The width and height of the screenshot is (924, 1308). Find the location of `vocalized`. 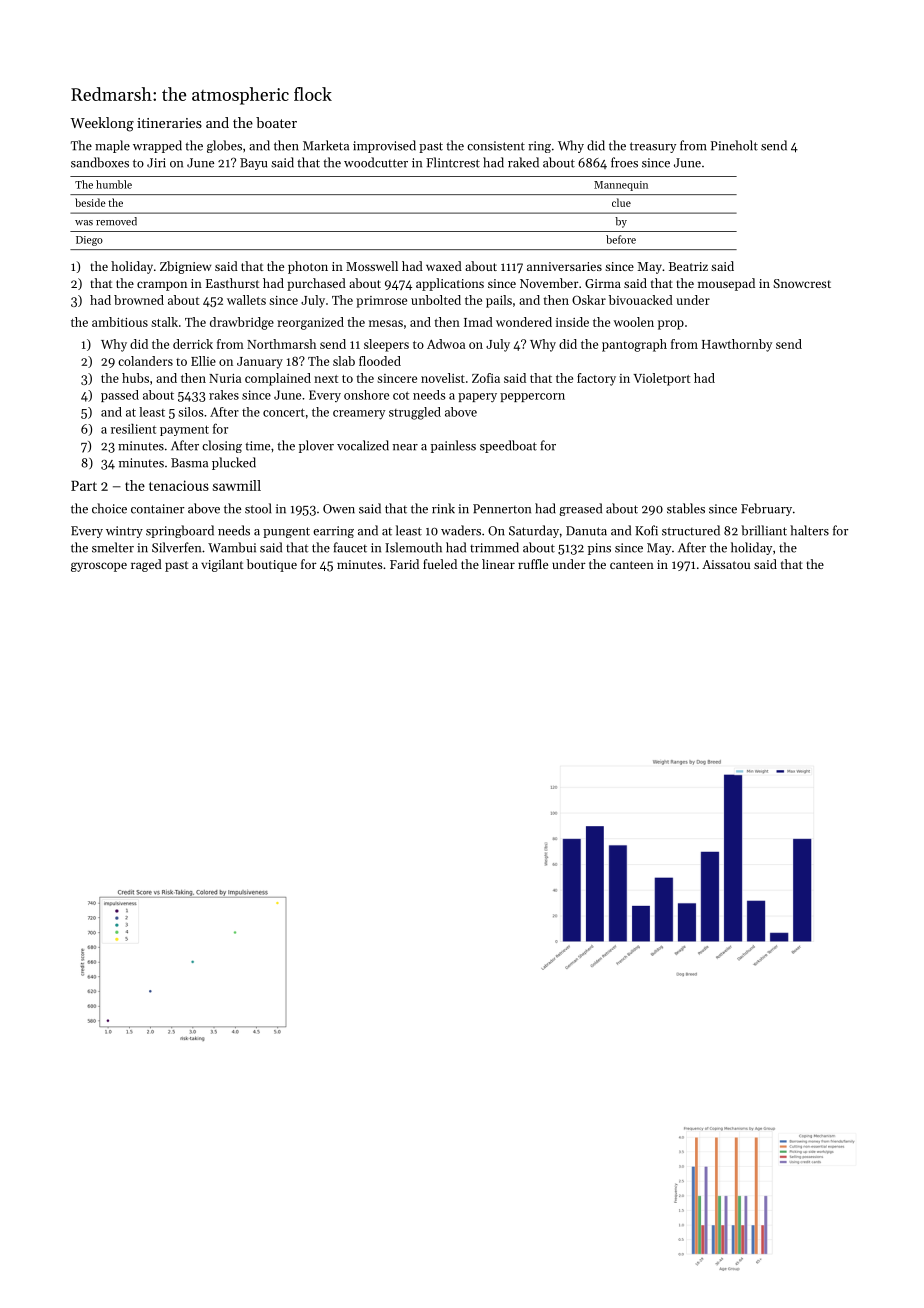

vocalized is located at coordinates (363, 445).
